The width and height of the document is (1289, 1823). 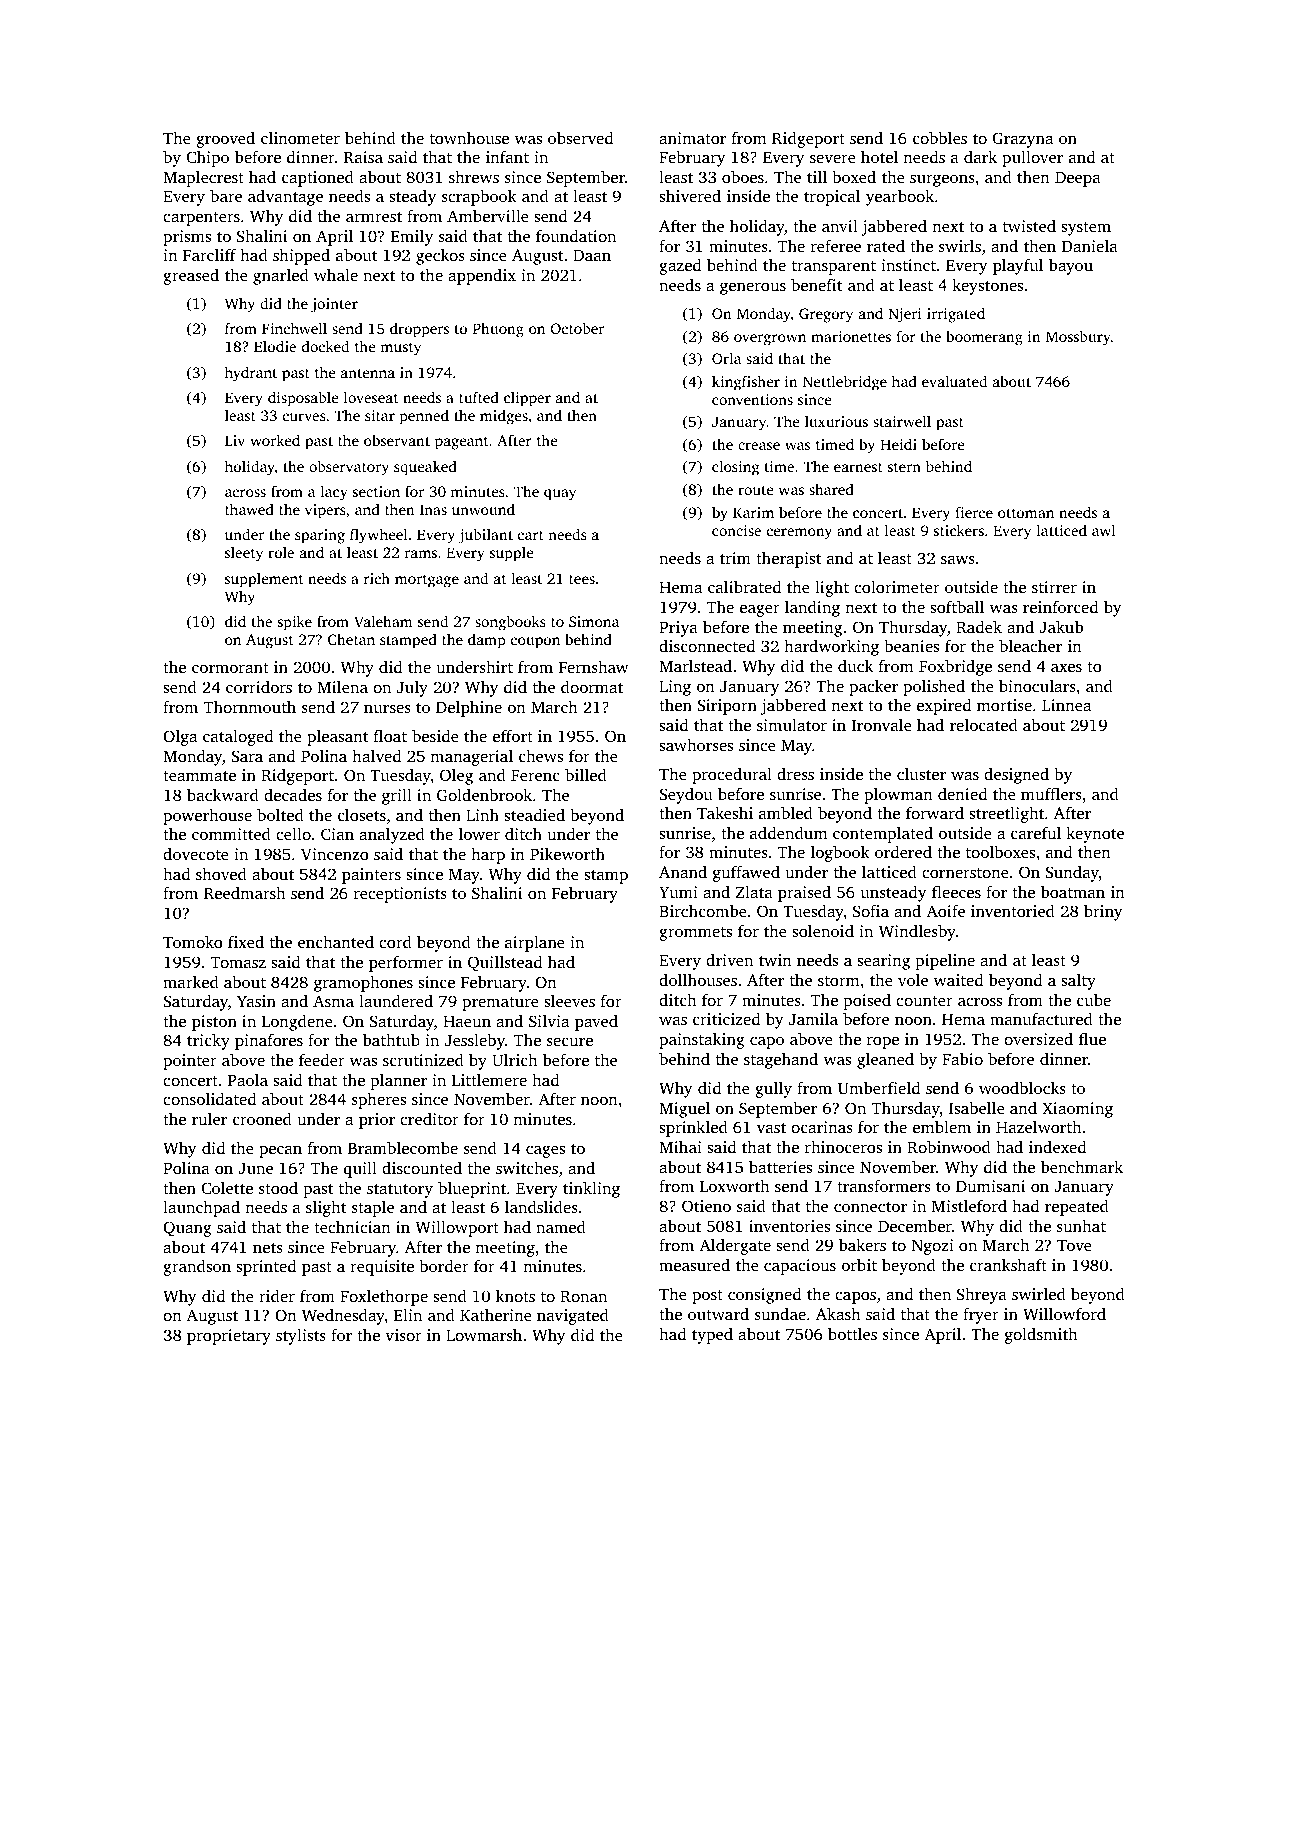 I want to click on post, so click(x=707, y=1297).
